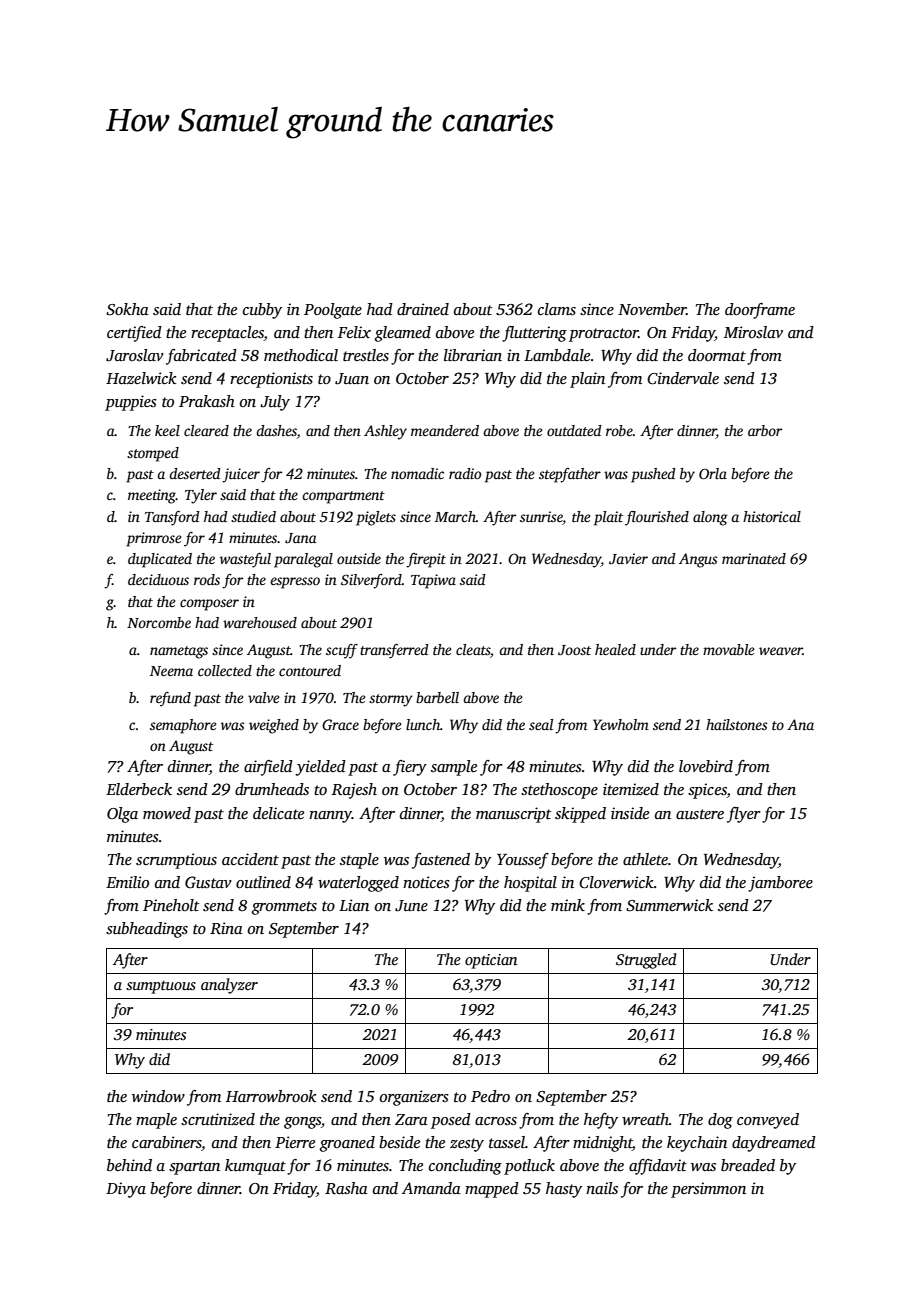  What do you see at coordinates (127, 309) in the screenshot?
I see `Sokha` at bounding box center [127, 309].
